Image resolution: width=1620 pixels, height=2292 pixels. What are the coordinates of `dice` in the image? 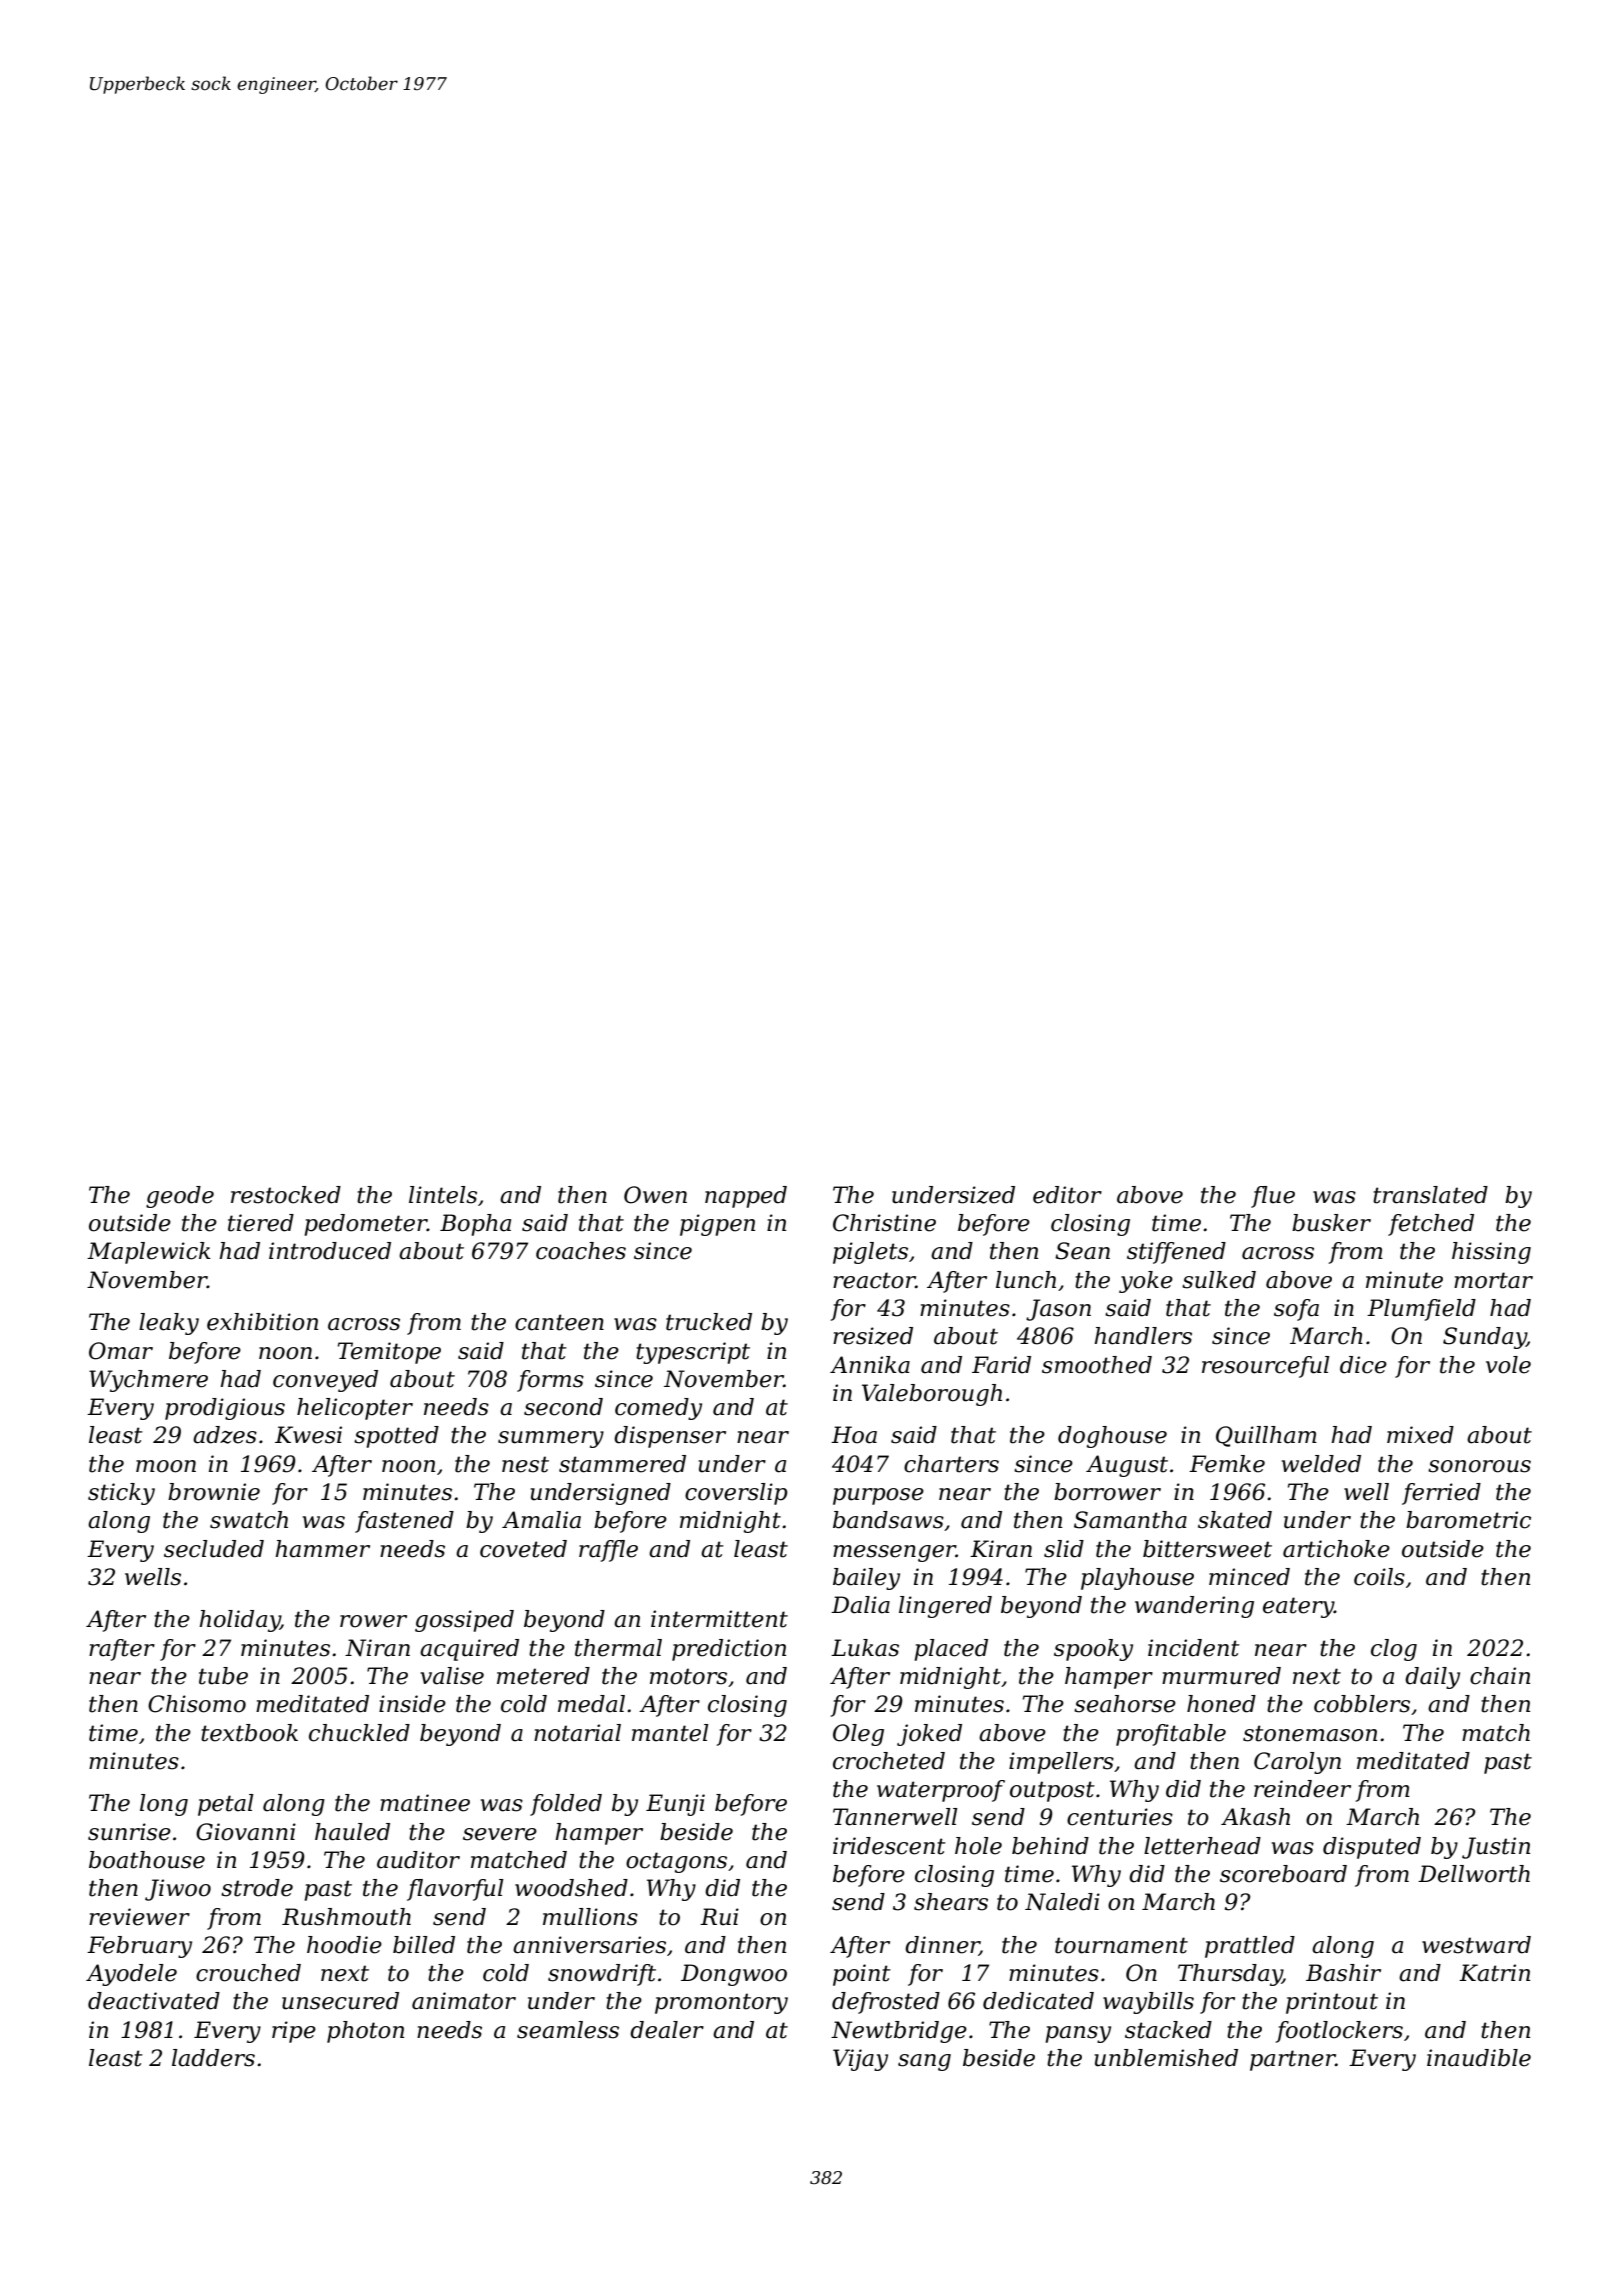 It's located at (1363, 1365).
